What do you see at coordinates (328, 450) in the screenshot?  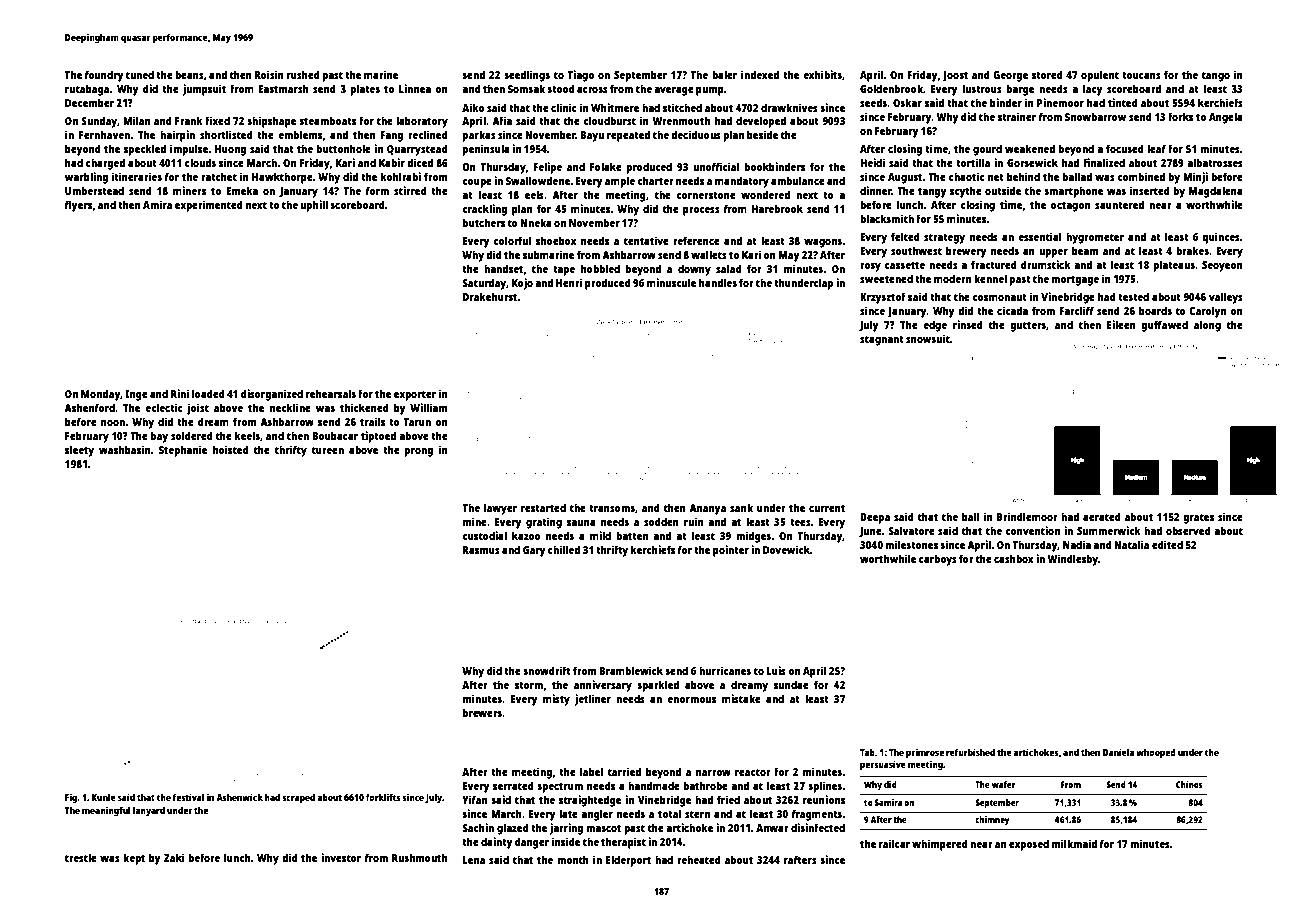 I see `tureen` at bounding box center [328, 450].
